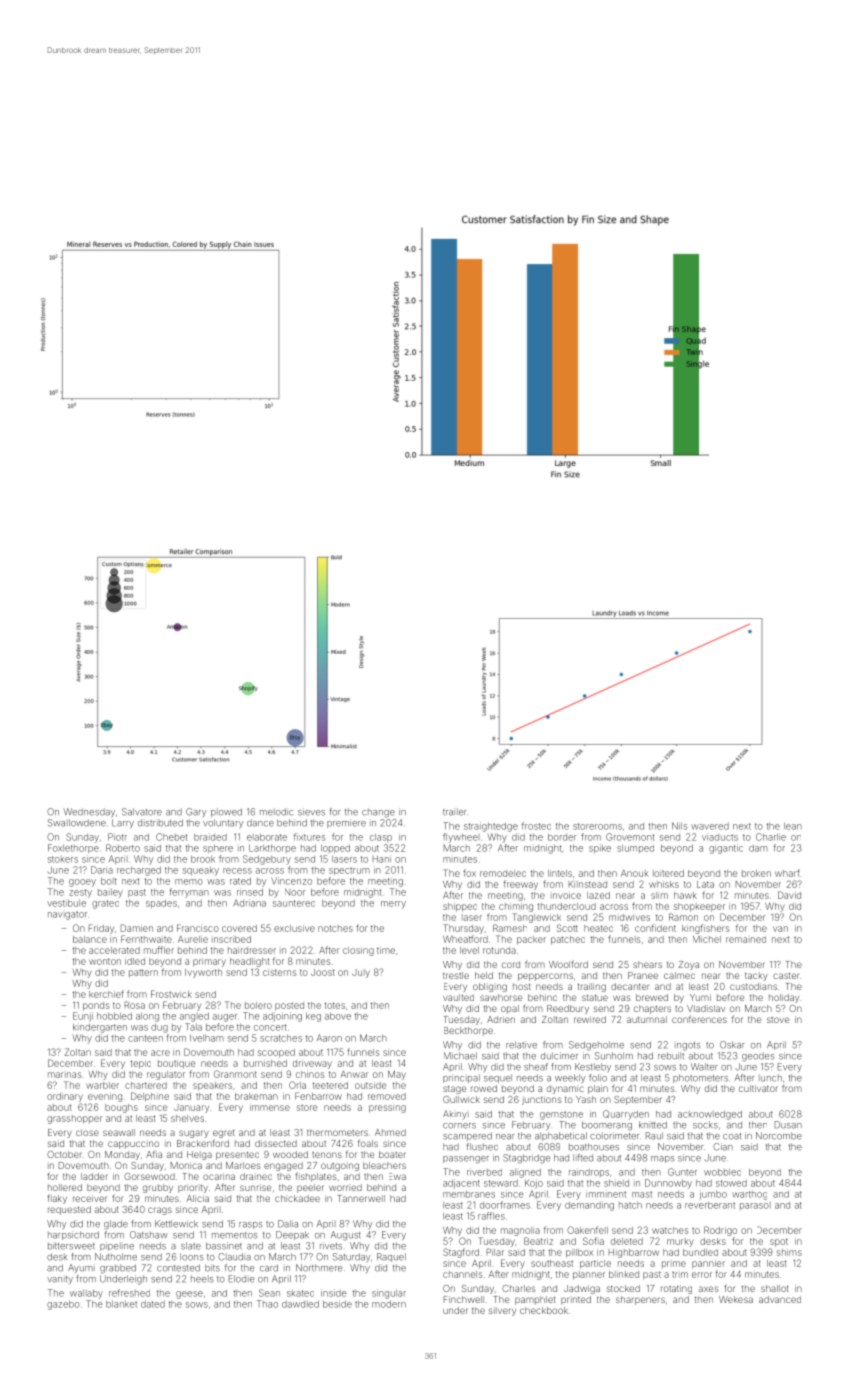  I want to click on Pilar, so click(495, 1252).
